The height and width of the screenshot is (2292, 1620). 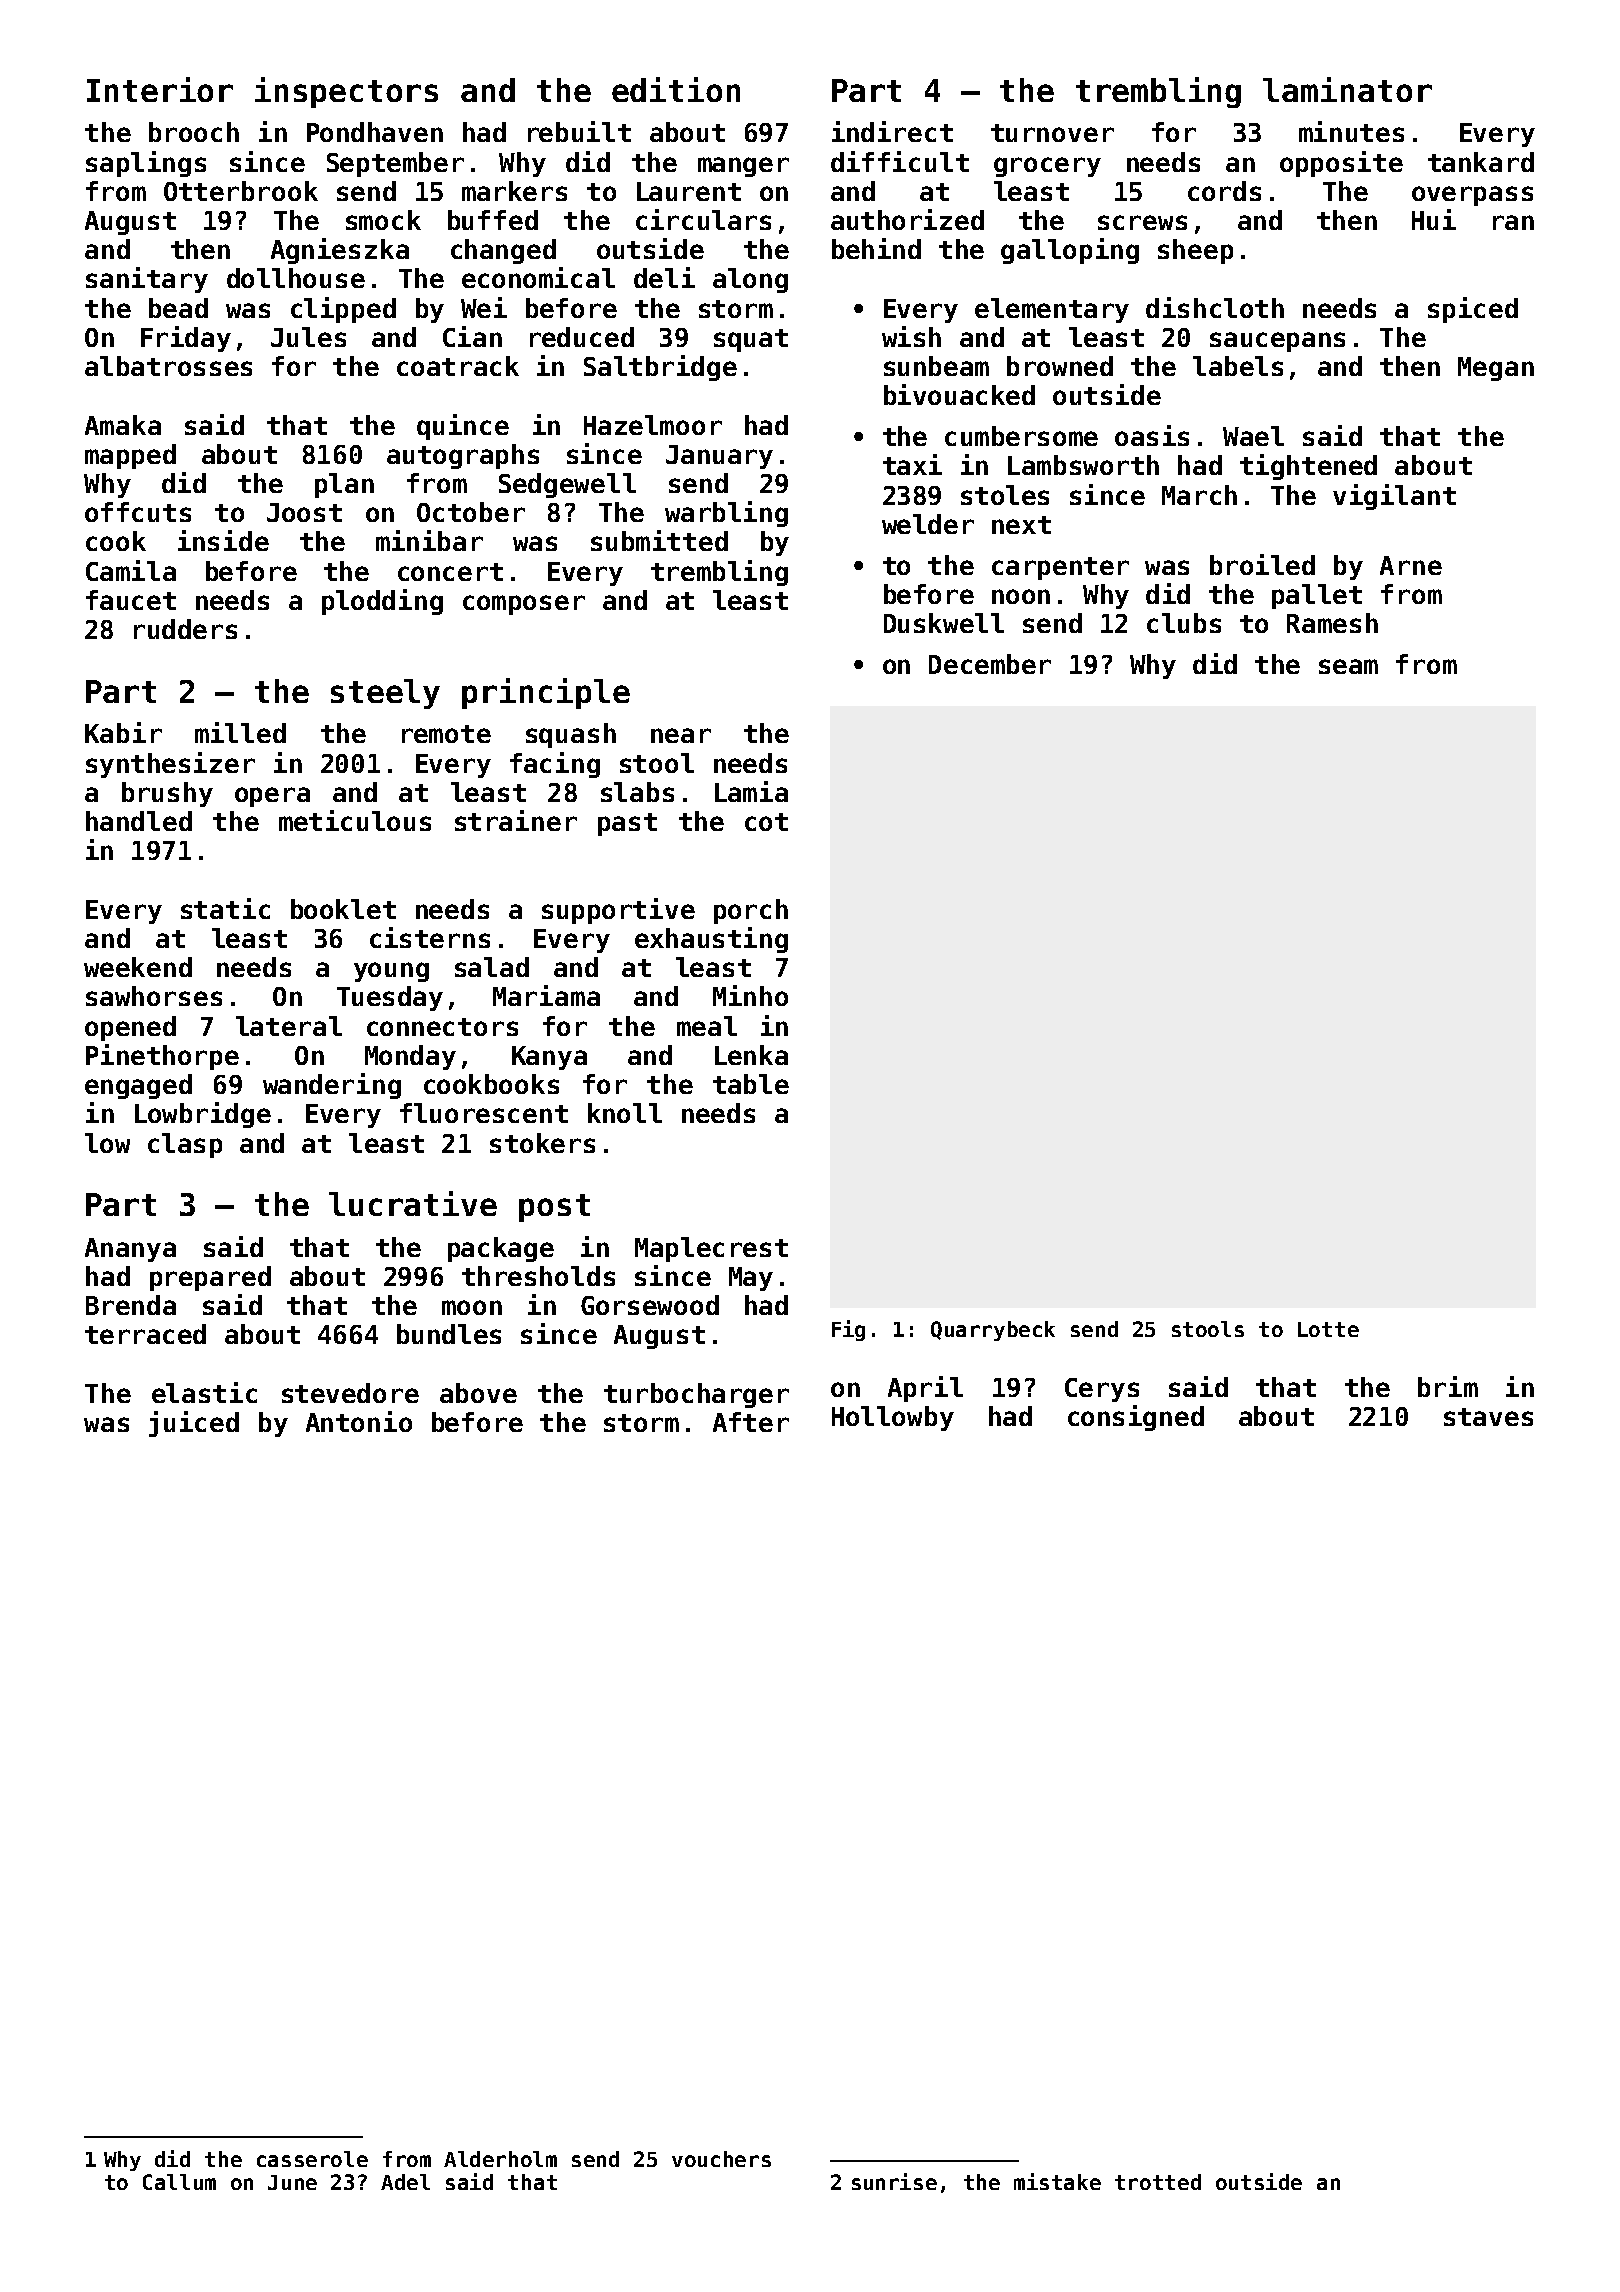 I want to click on composer, so click(x=524, y=605).
